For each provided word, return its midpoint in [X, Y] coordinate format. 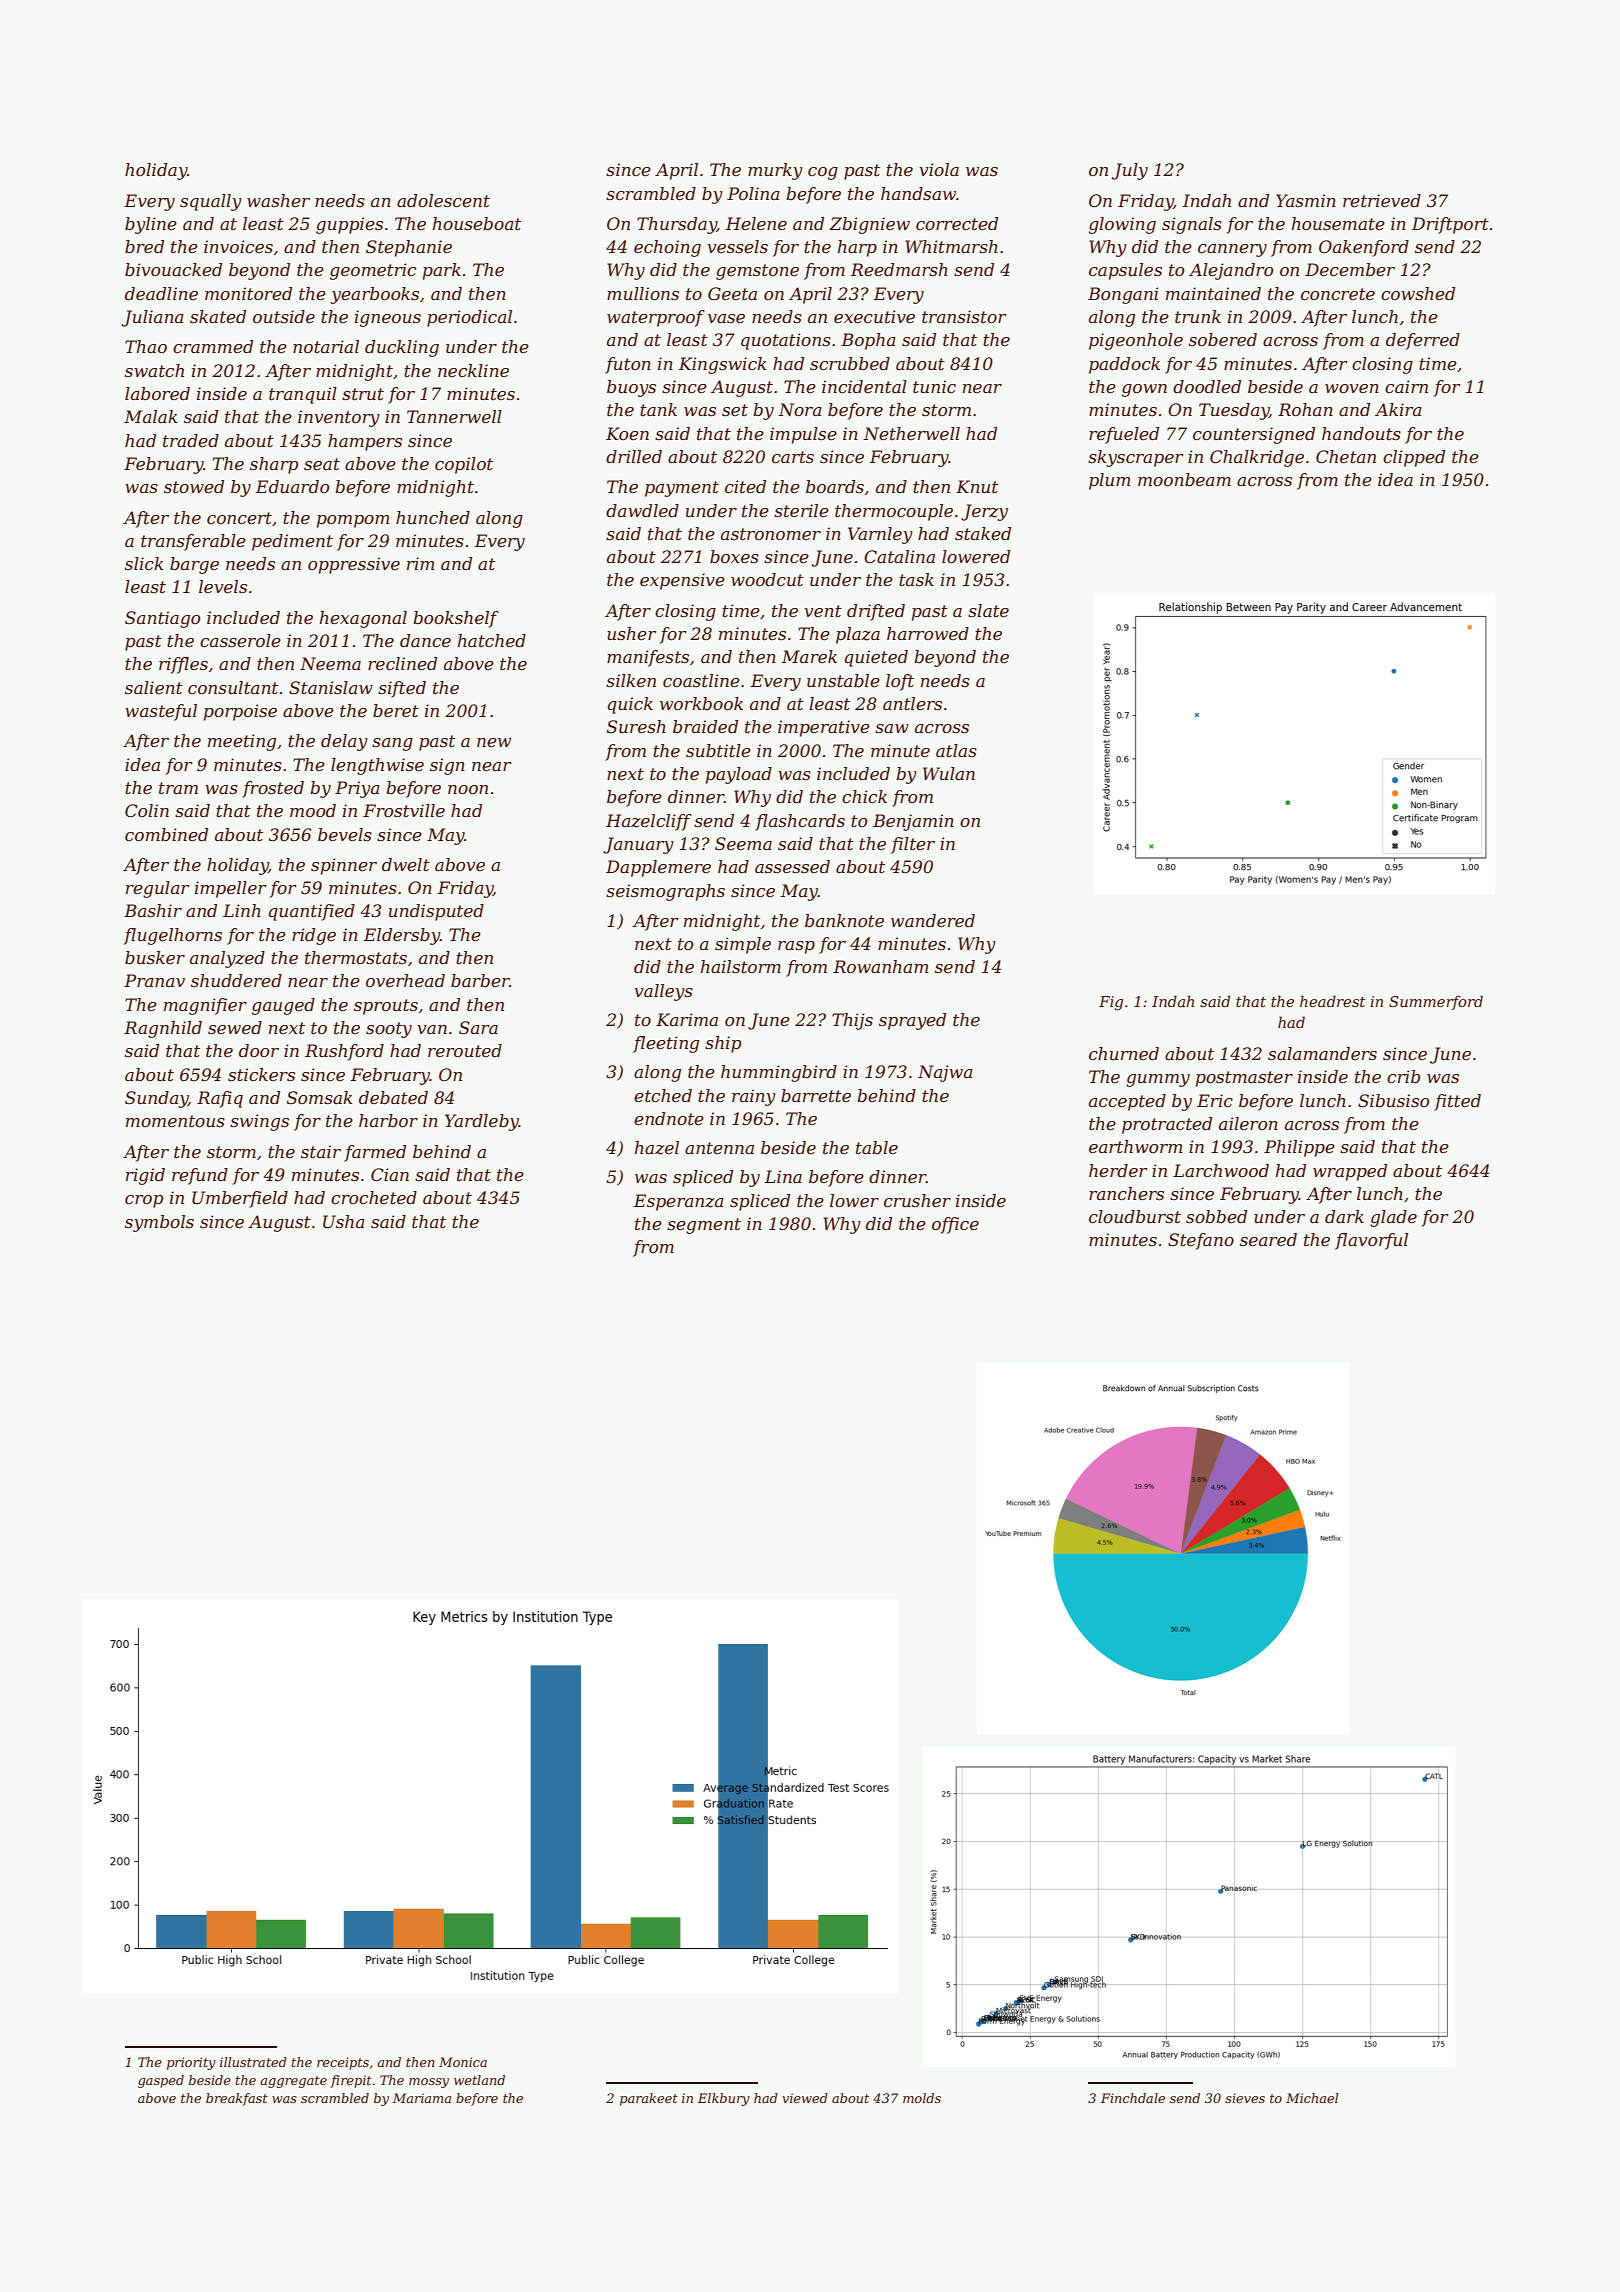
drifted [876, 612]
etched [663, 1095]
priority [191, 2063]
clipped [1414, 458]
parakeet [649, 2099]
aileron [1248, 1123]
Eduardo [293, 486]
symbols [159, 1223]
